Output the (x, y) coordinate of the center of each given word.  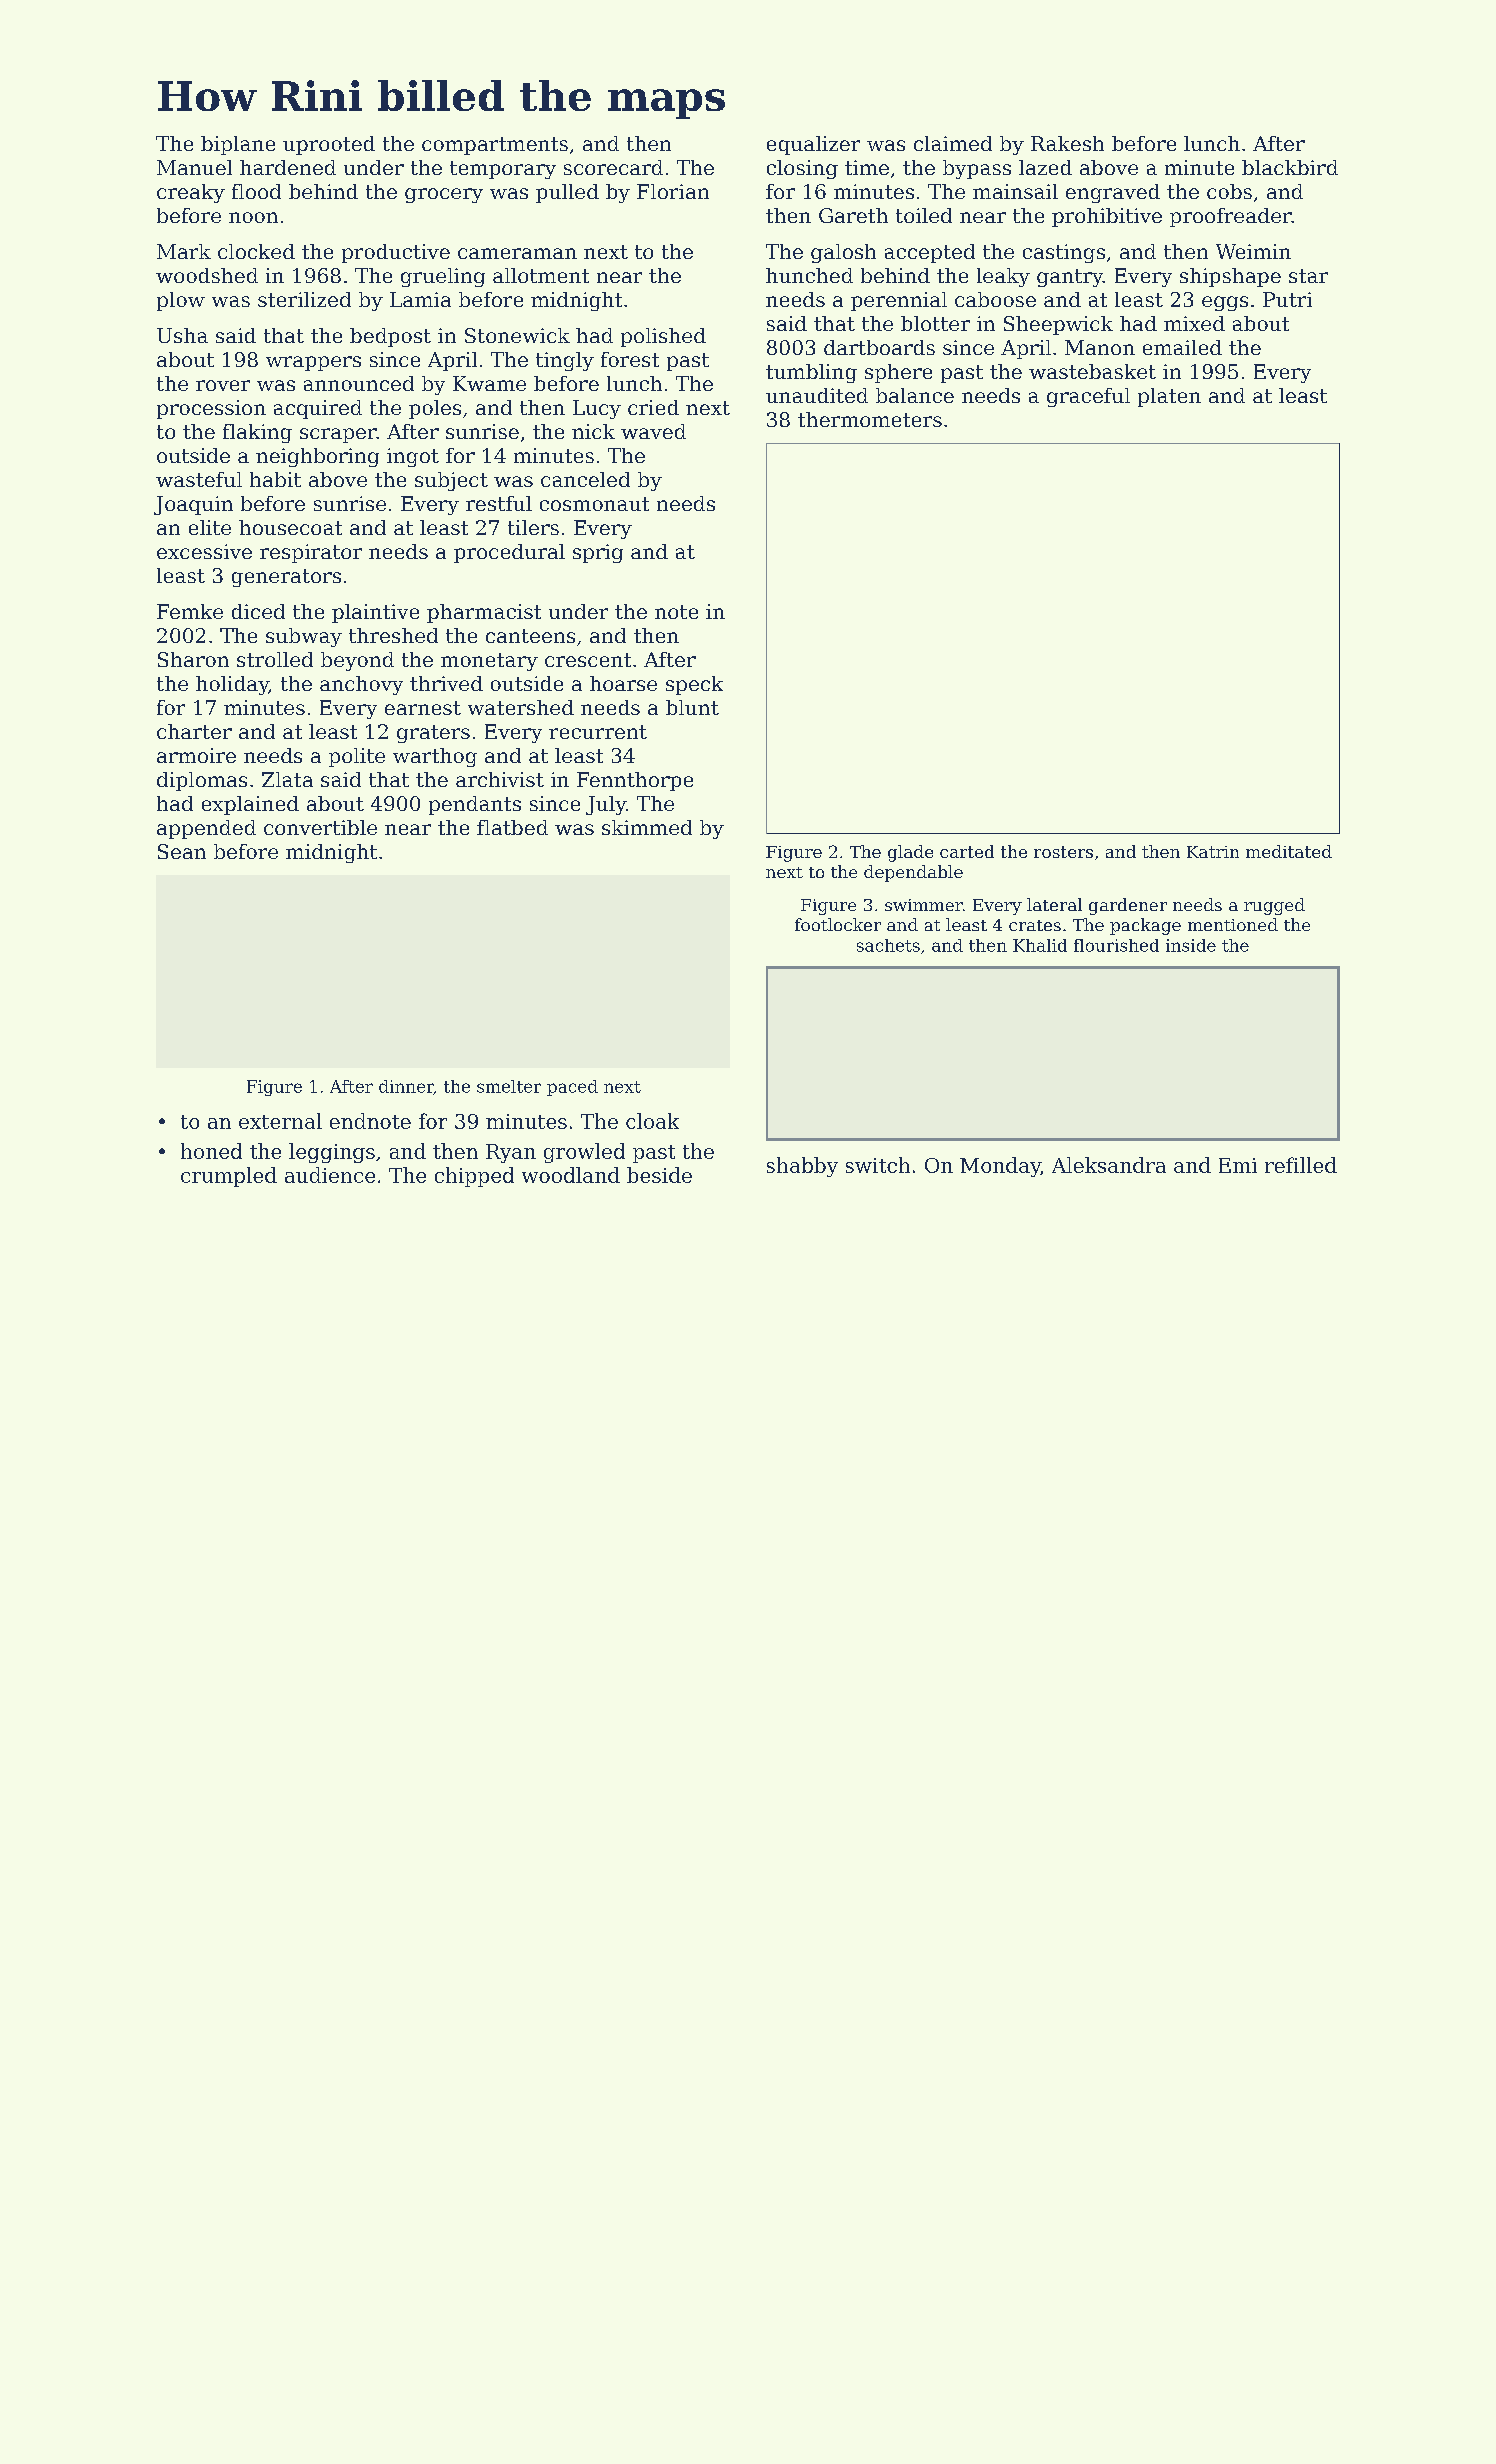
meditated (1289, 851)
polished (663, 337)
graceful (1088, 397)
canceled (585, 479)
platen (1169, 397)
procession (211, 409)
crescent (588, 660)
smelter (509, 1086)
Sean (182, 851)
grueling (443, 277)
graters (433, 734)
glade (910, 853)
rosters (1063, 852)
